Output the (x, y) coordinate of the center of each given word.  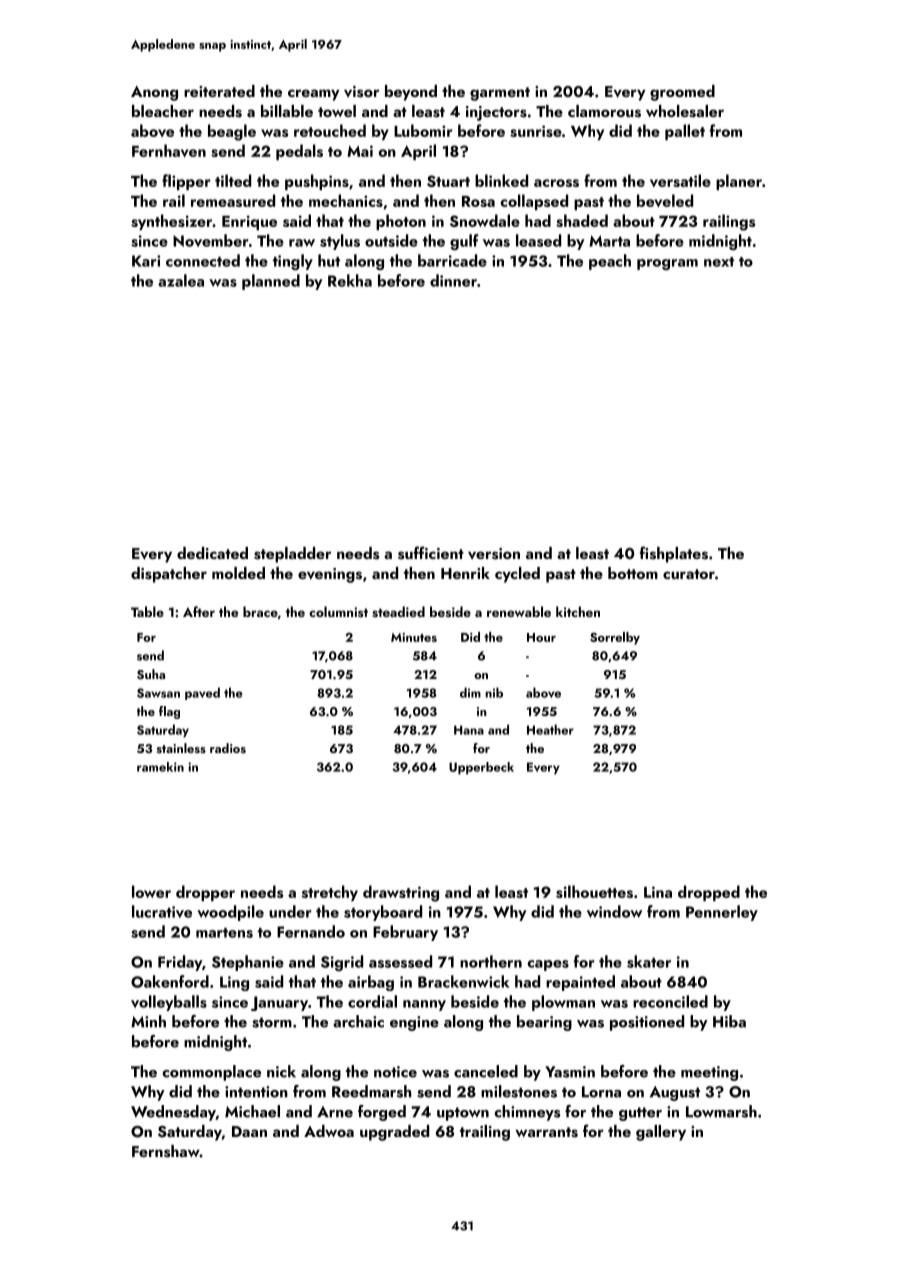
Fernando (311, 931)
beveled (665, 200)
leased (538, 240)
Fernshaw (166, 1151)
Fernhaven (169, 150)
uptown (463, 1114)
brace (260, 611)
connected (203, 260)
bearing (544, 1023)
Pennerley (722, 913)
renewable (519, 611)
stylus (340, 242)
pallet (685, 132)
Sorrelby (615, 638)
